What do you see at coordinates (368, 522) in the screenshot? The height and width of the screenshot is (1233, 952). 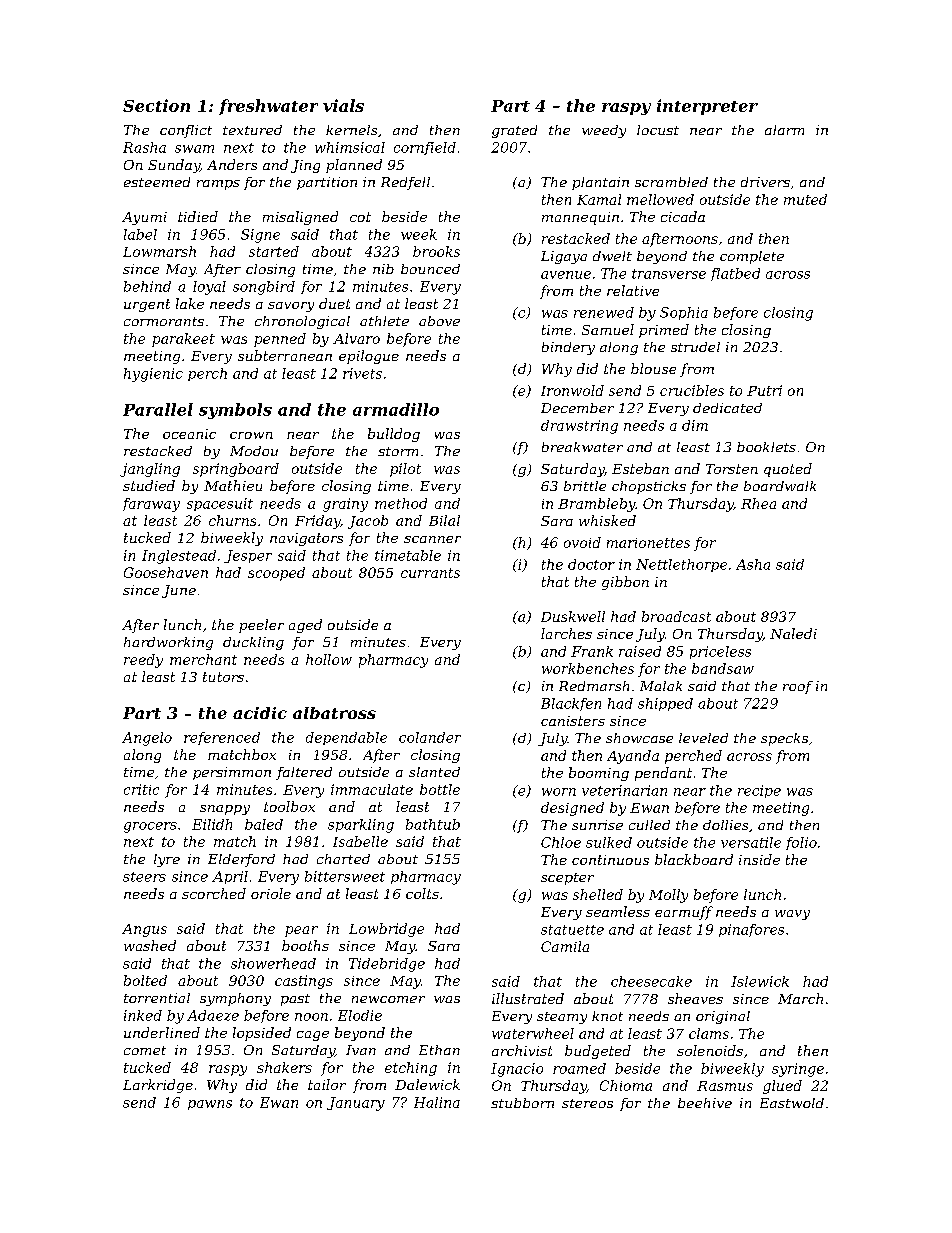 I see `Jacob` at bounding box center [368, 522].
